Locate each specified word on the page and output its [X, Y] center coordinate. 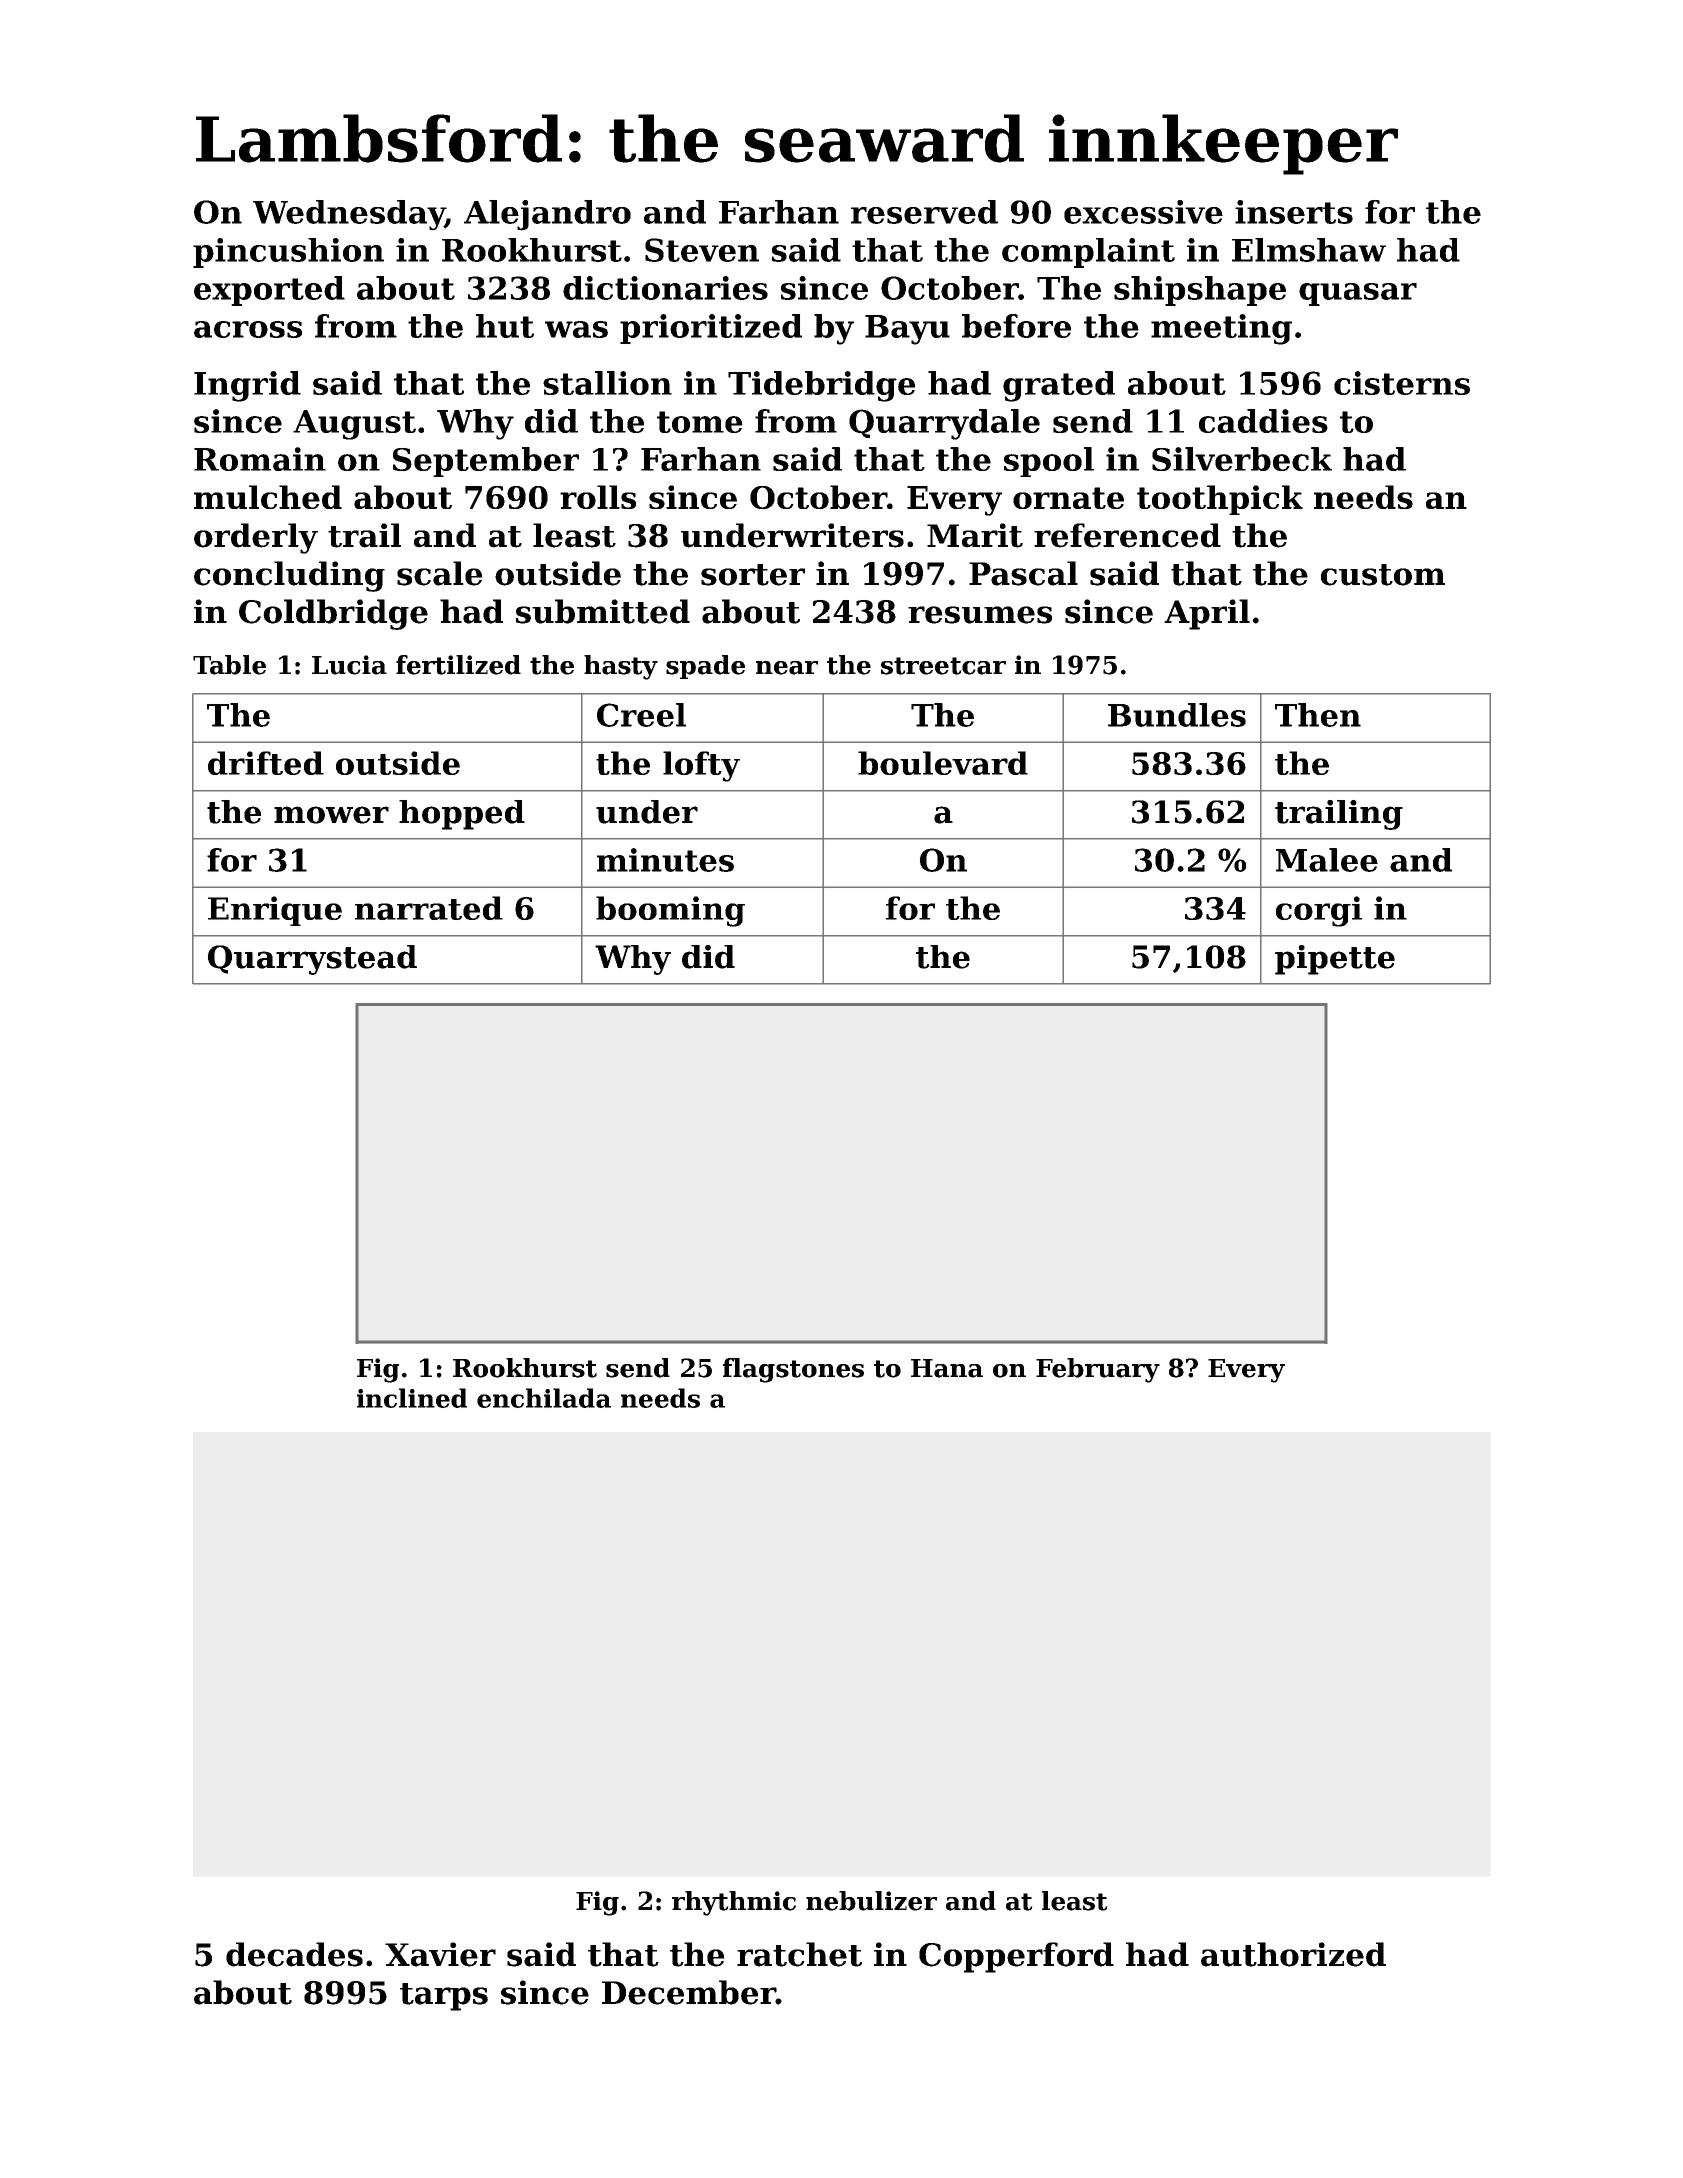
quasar [1358, 294]
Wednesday [349, 215]
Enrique [275, 911]
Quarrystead [312, 960]
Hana [947, 1368]
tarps [444, 1997]
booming [670, 911]
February [1098, 1370]
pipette [1335, 960]
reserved [924, 212]
